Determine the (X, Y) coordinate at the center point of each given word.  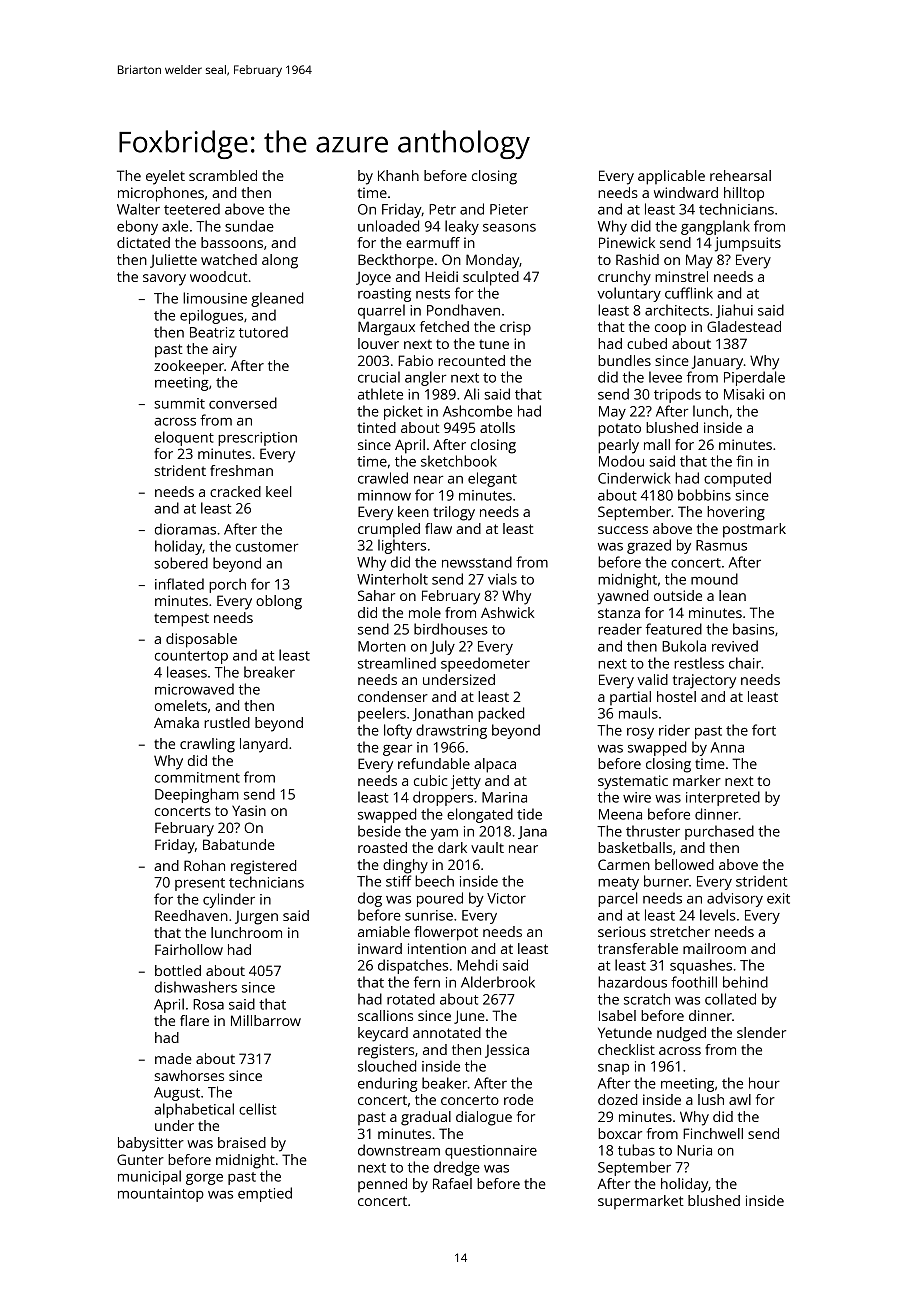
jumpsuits (748, 244)
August (177, 1094)
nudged (681, 1034)
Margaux (386, 328)
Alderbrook (498, 982)
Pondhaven (463, 310)
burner (666, 881)
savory (164, 280)
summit (179, 403)
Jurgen (256, 918)
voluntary (629, 294)
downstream (399, 1150)
